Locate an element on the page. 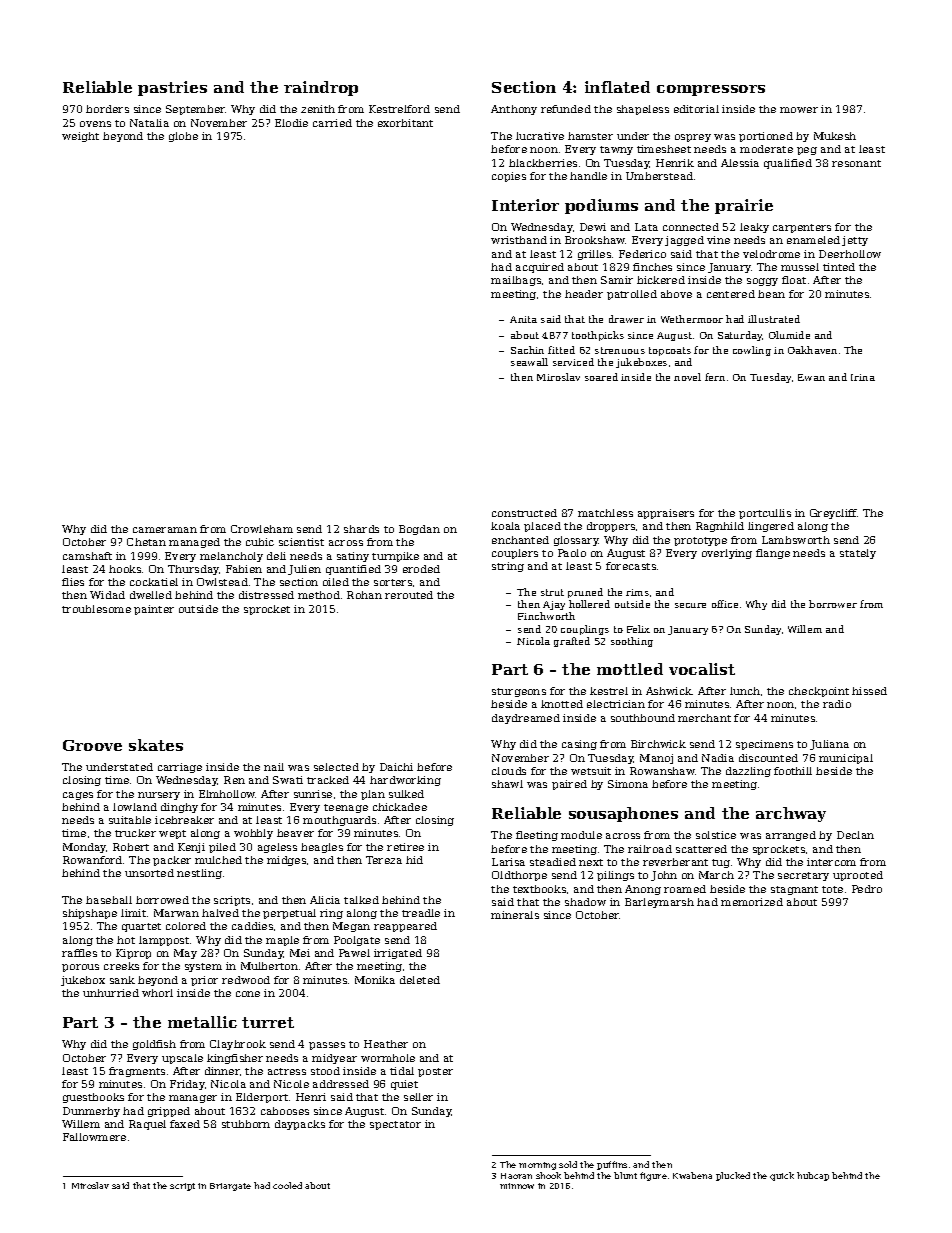 This document has width=952, height=1233. seller is located at coordinates (418, 1097).
